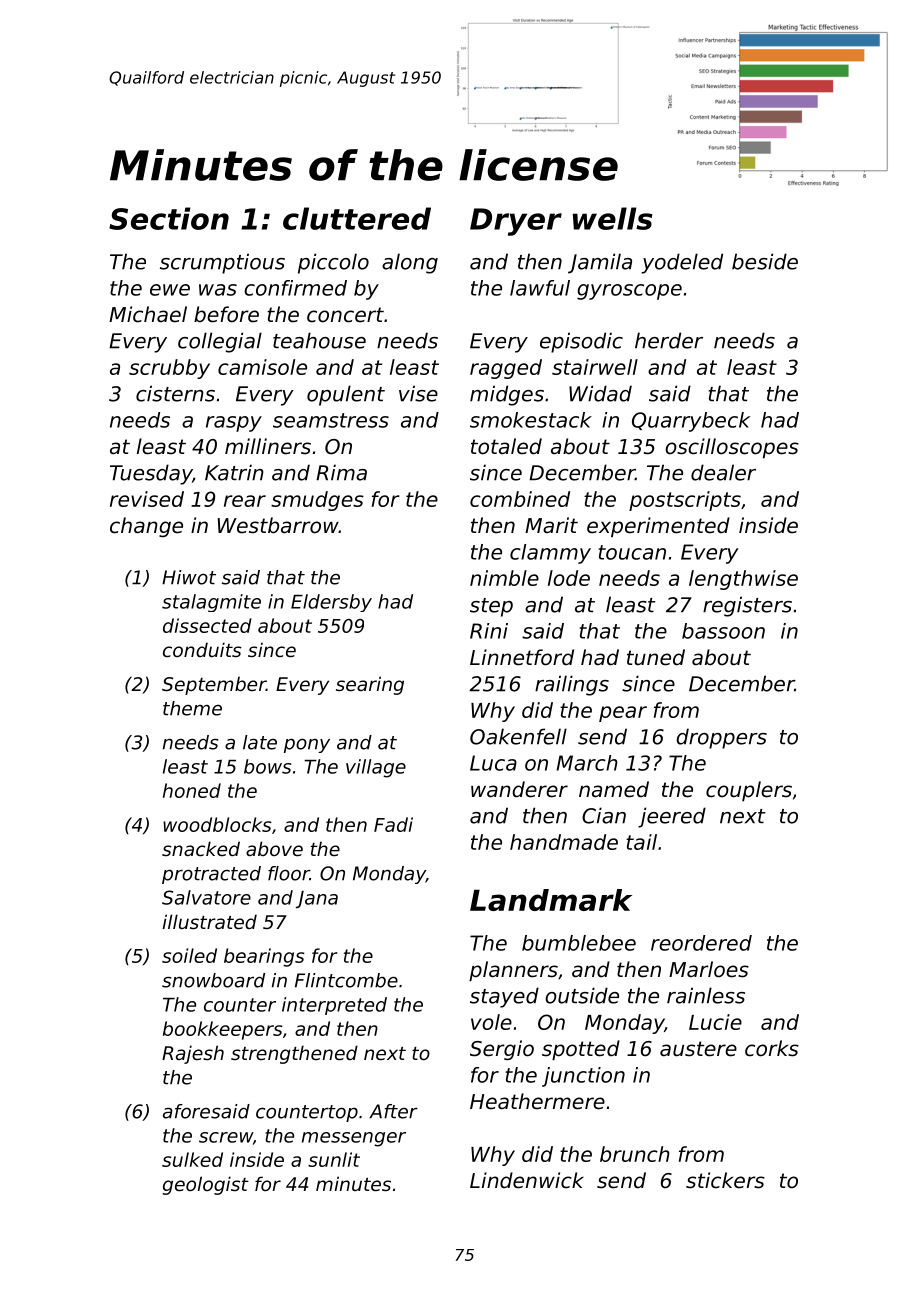 Image resolution: width=908 pixels, height=1316 pixels. I want to click on camisole, so click(262, 367).
